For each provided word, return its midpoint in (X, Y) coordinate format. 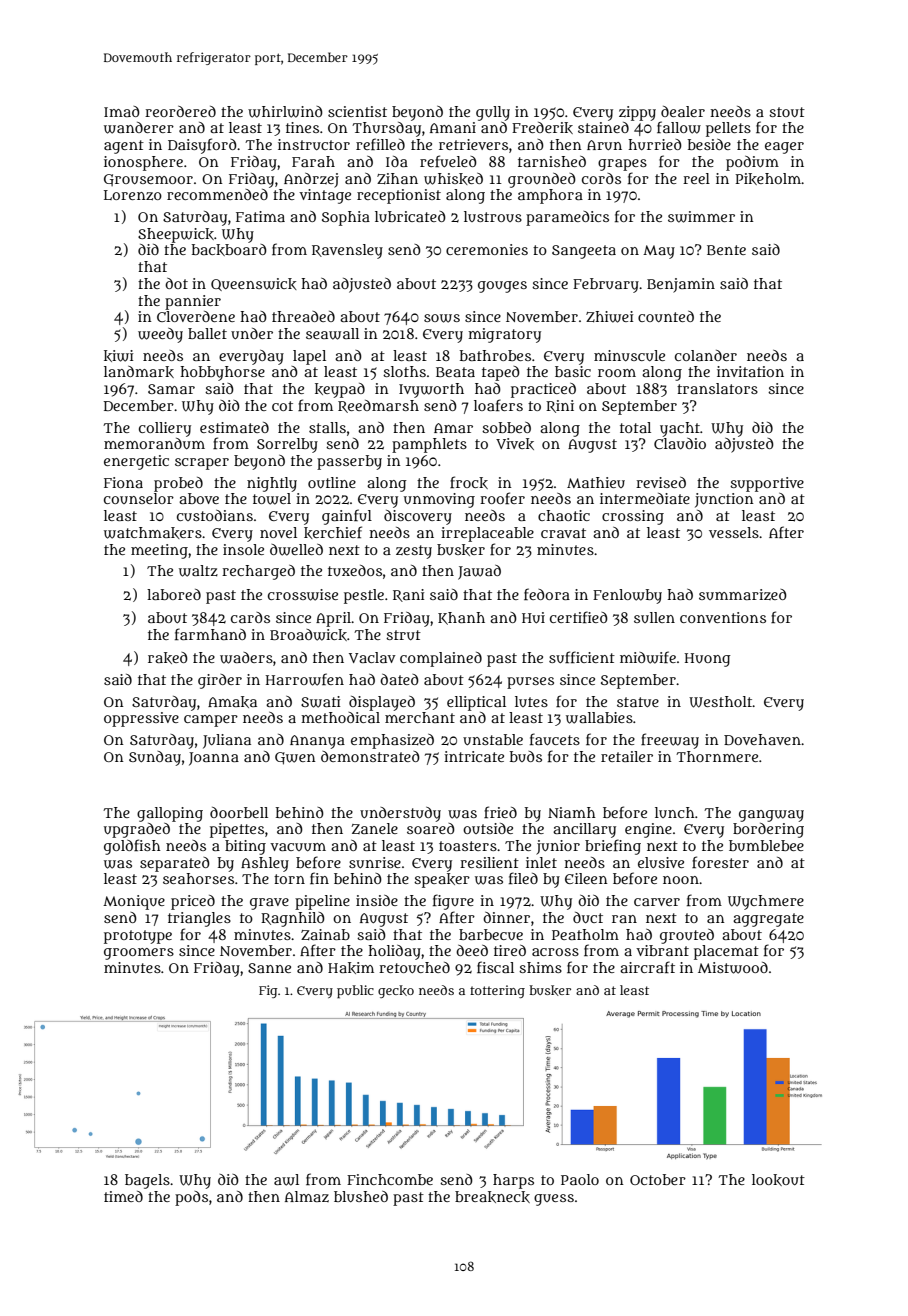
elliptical (476, 703)
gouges (502, 287)
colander (706, 355)
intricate (474, 756)
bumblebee (766, 845)
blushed (361, 1196)
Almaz (307, 1196)
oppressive (141, 719)
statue (638, 702)
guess (554, 1200)
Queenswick (254, 284)
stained (603, 127)
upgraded (137, 830)
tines (302, 127)
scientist (357, 111)
